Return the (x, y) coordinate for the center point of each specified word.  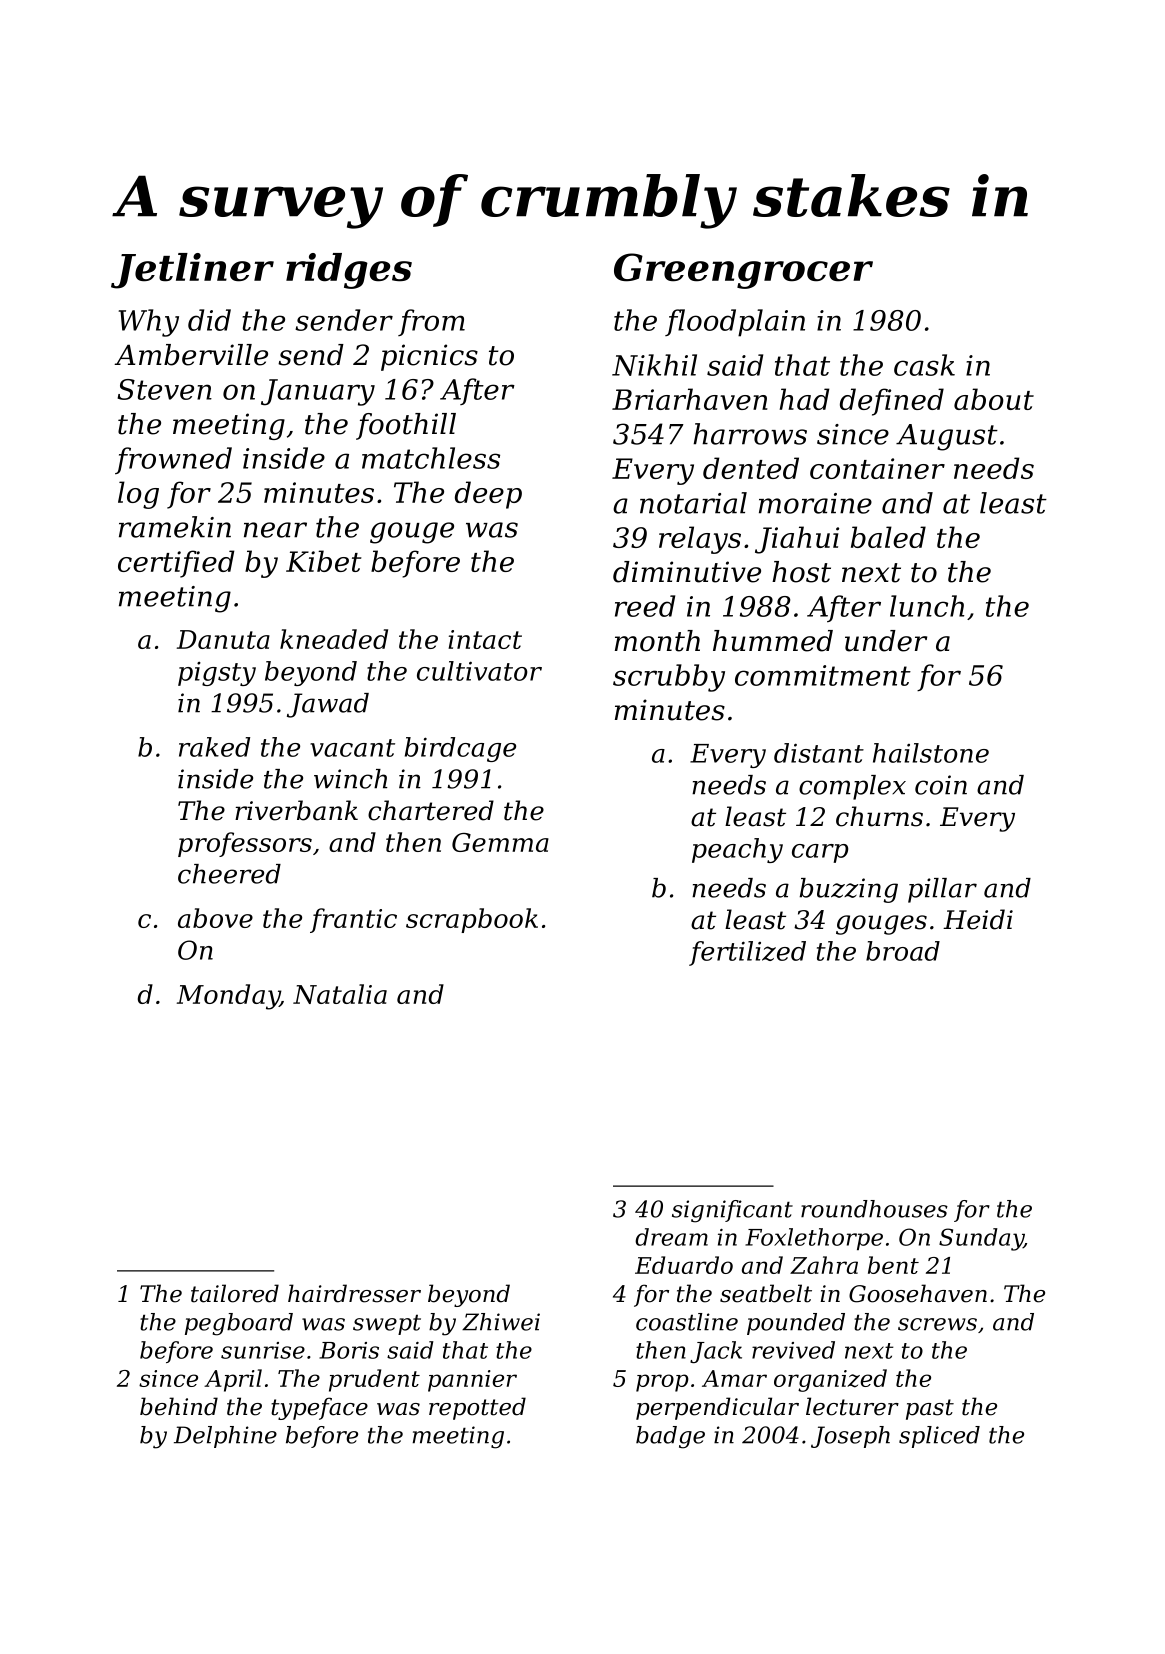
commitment (823, 675)
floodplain (735, 323)
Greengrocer (743, 271)
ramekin (175, 527)
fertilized (747, 953)
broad (903, 951)
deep (488, 495)
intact (485, 639)
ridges (349, 271)
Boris (349, 1350)
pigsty (217, 674)
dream (671, 1237)
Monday (228, 997)
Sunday (981, 1239)
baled (888, 537)
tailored (235, 1293)
